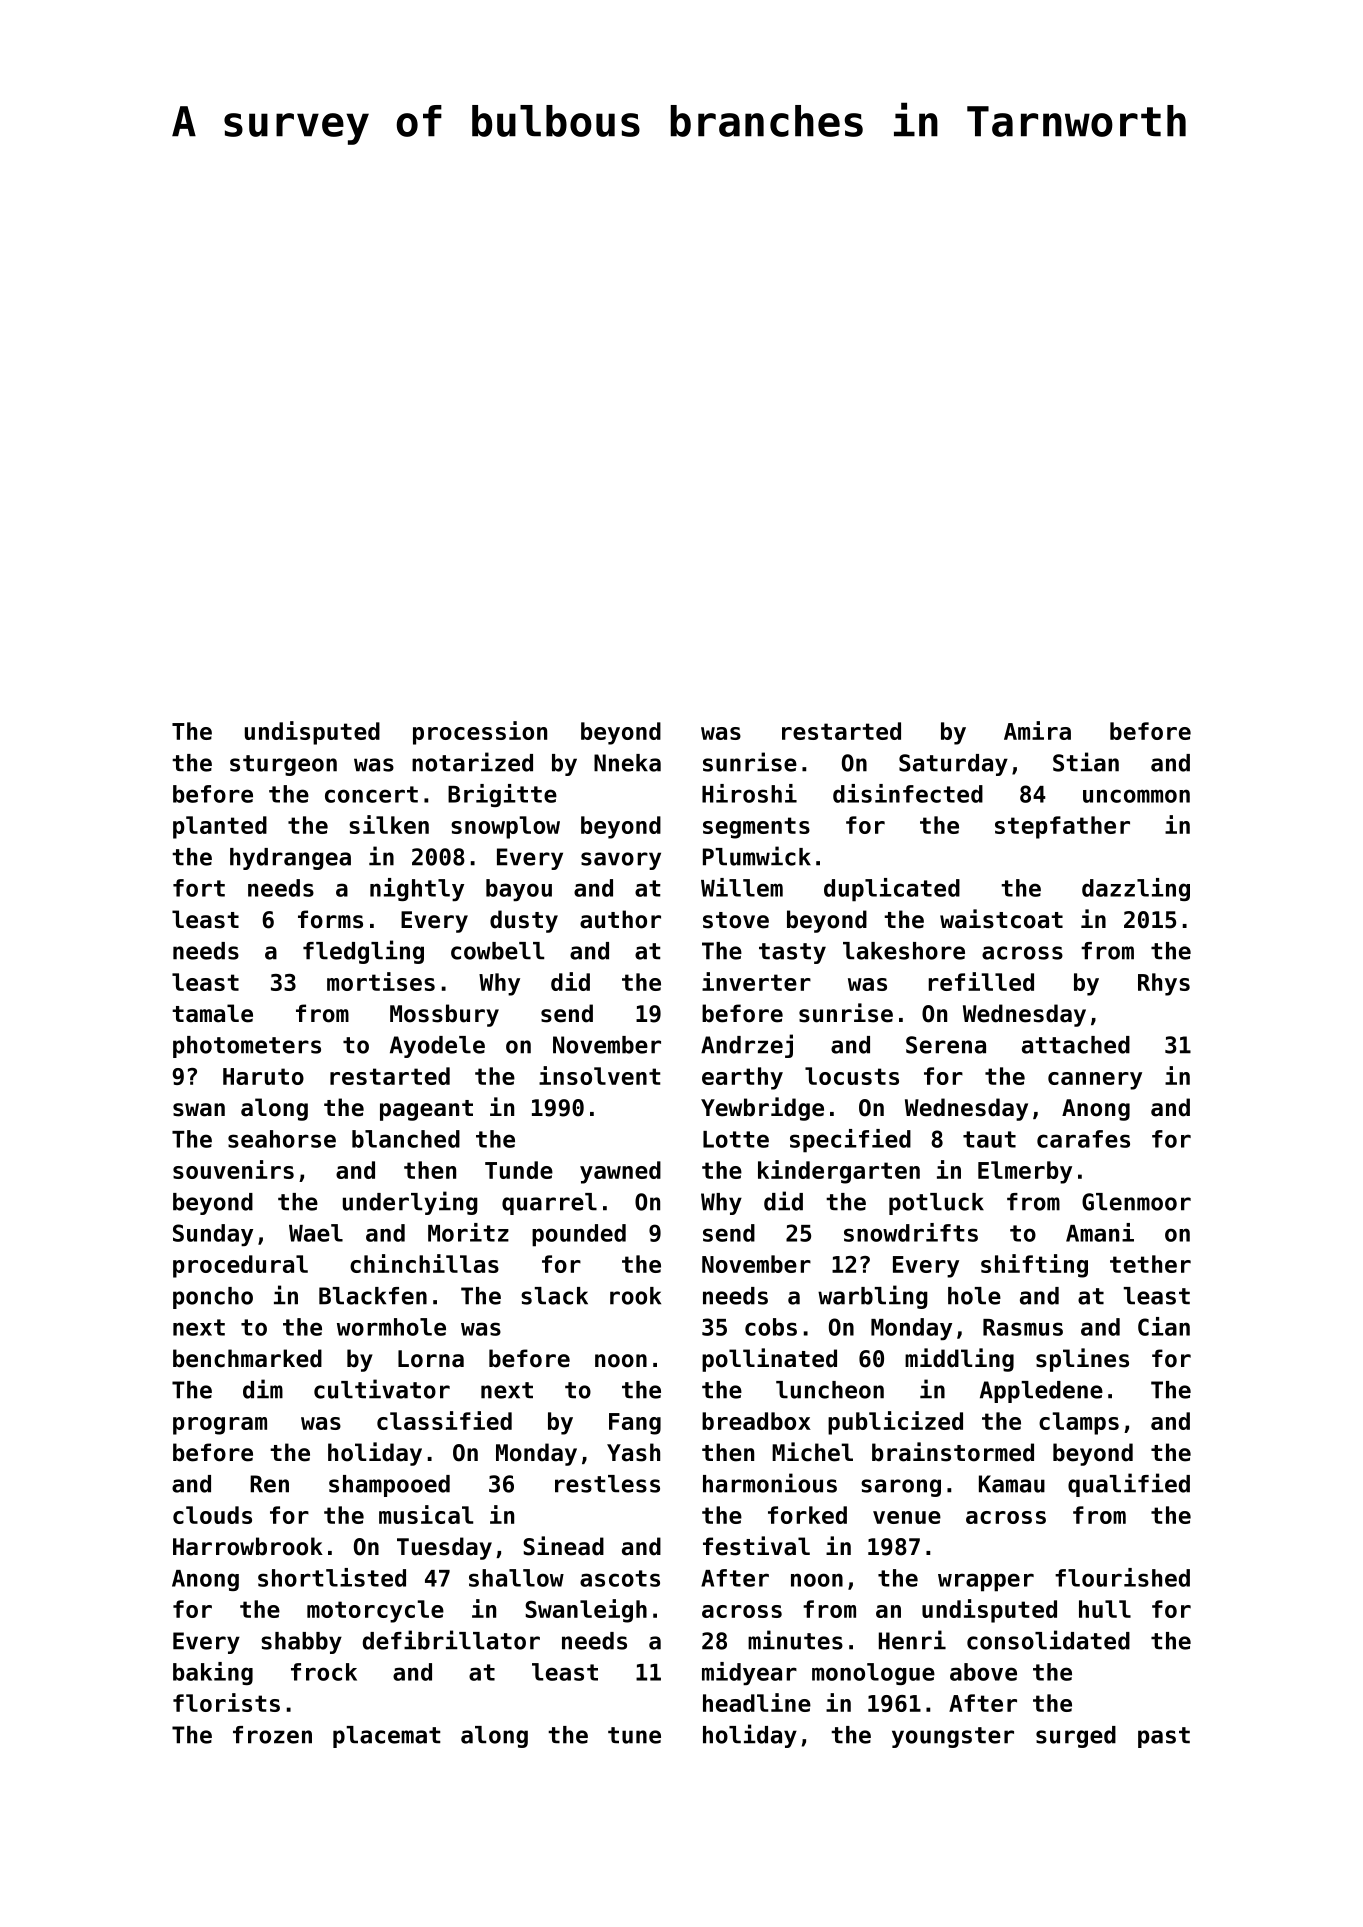 This image has width=1363, height=1927. What do you see at coordinates (389, 824) in the image?
I see `silken` at bounding box center [389, 824].
